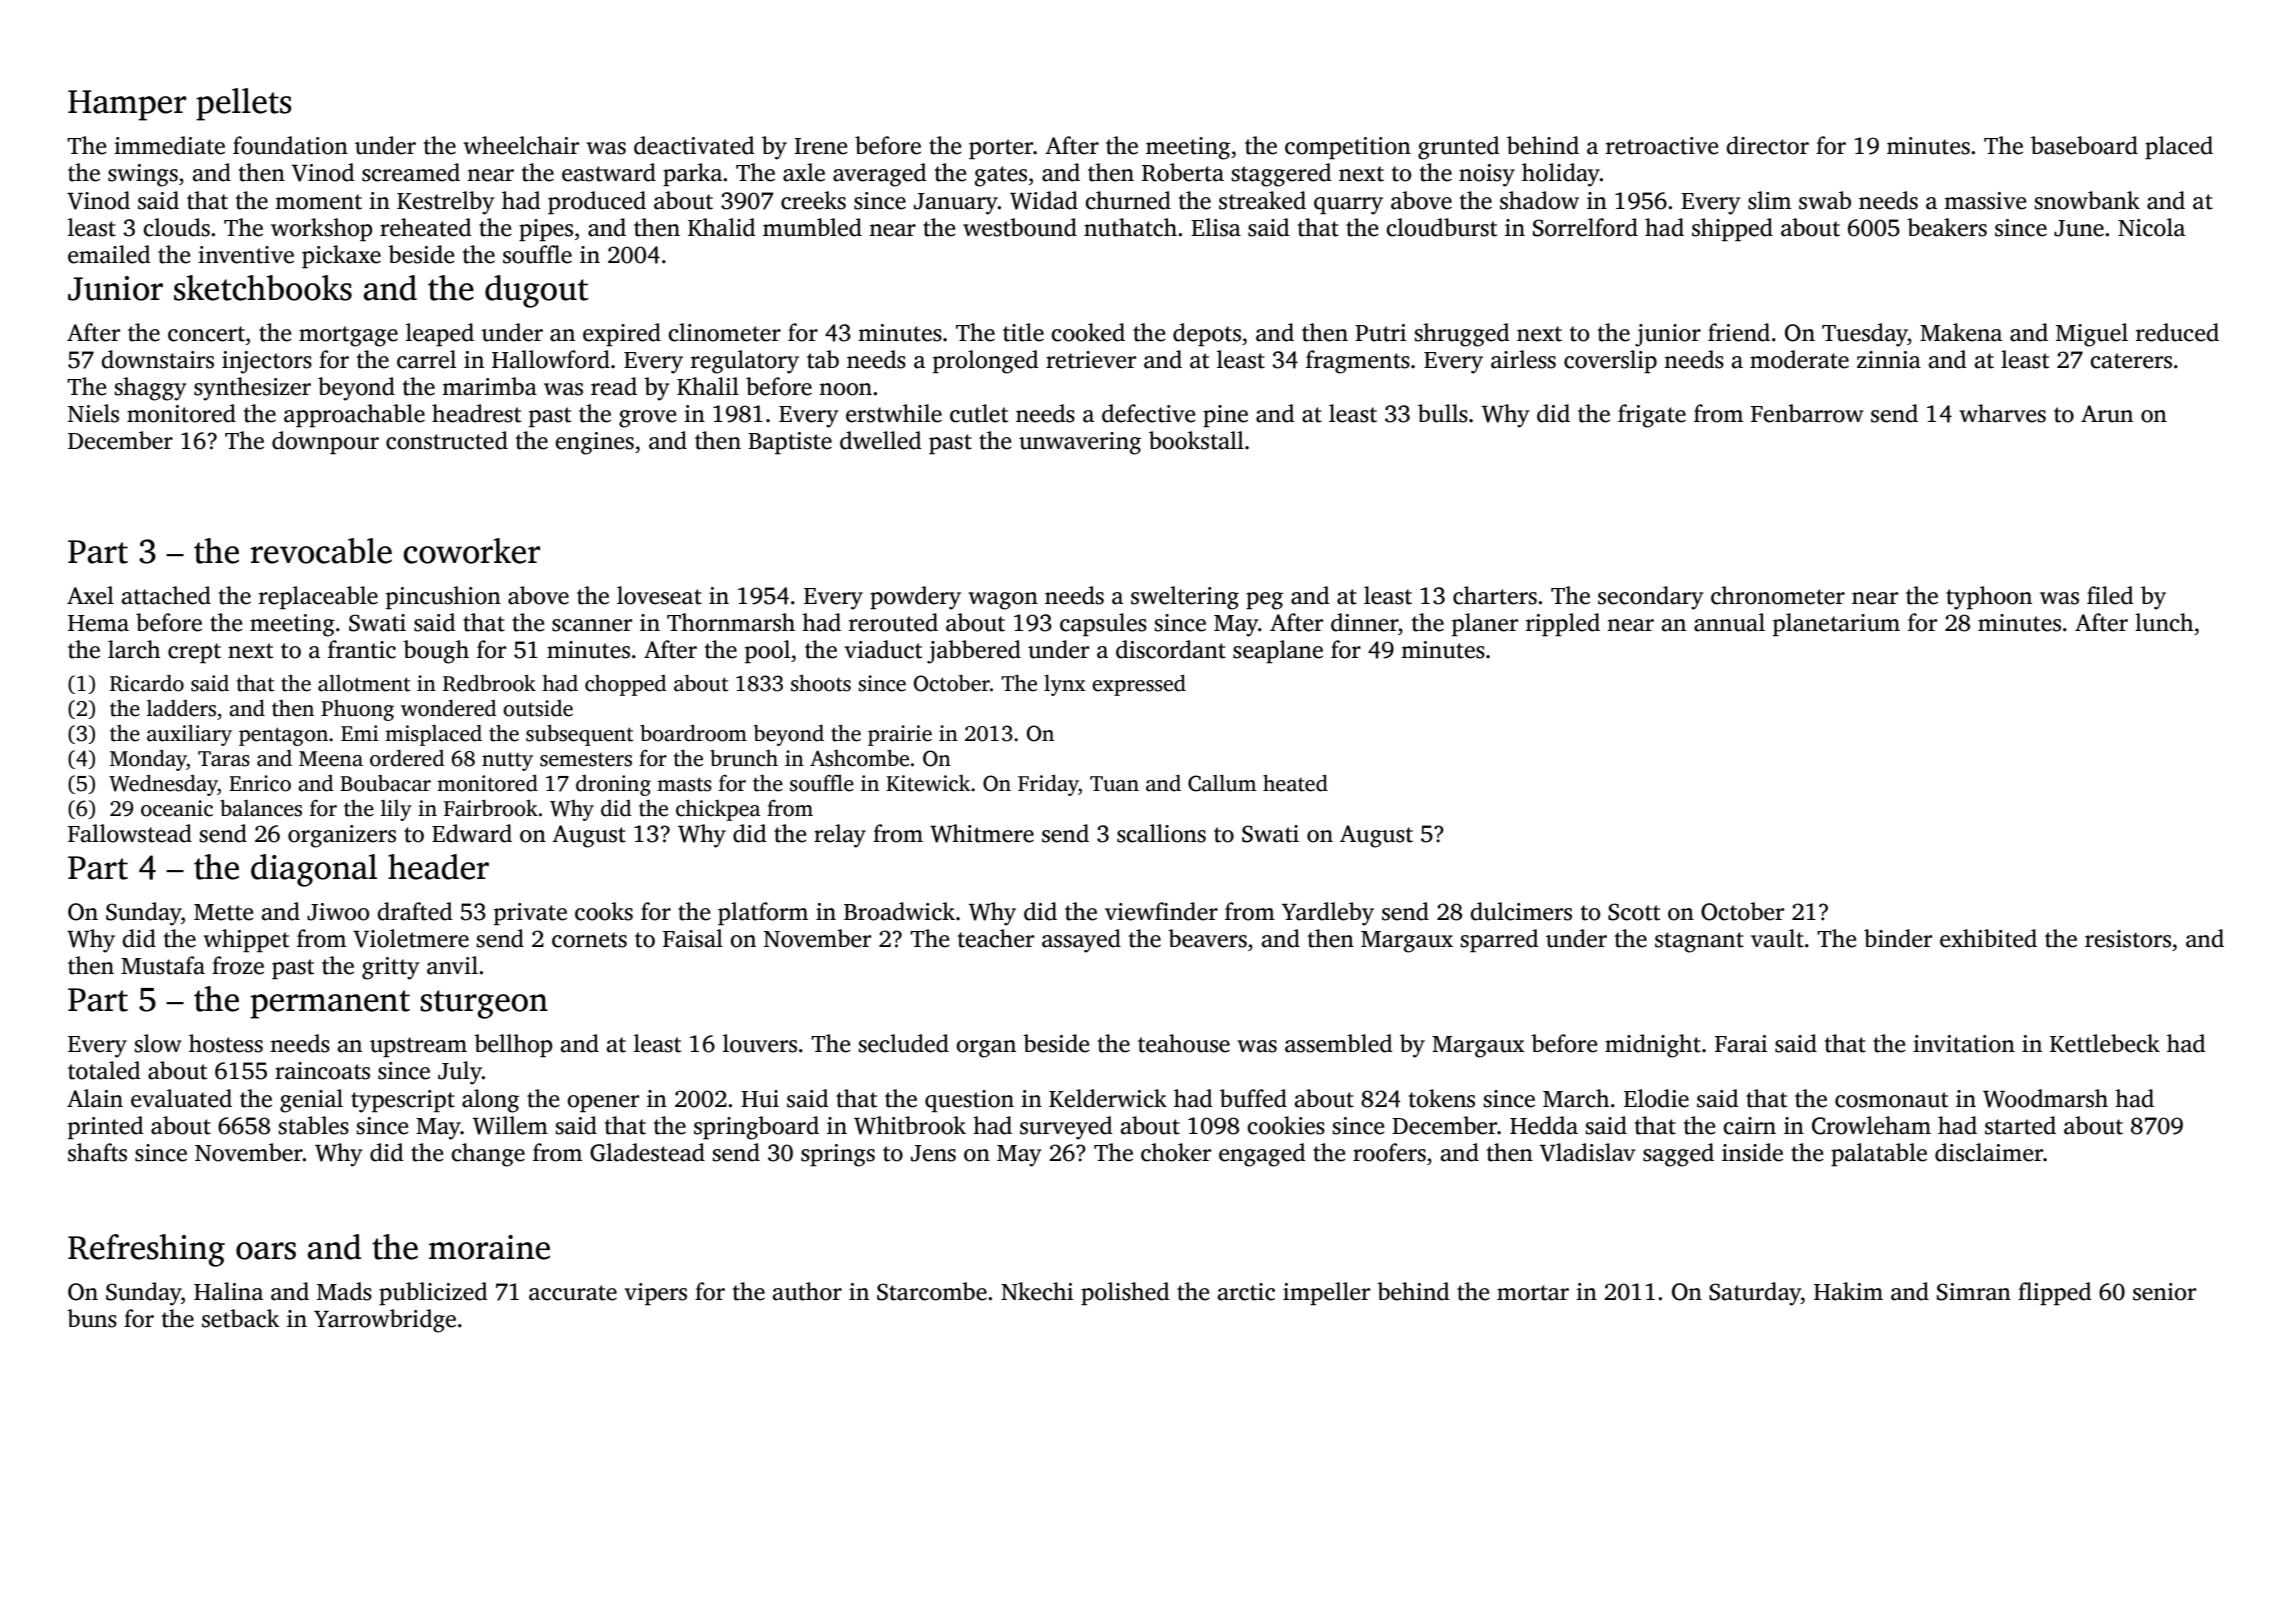 The width and height of the screenshot is (2292, 1620). What do you see at coordinates (530, 914) in the screenshot?
I see `private` at bounding box center [530, 914].
